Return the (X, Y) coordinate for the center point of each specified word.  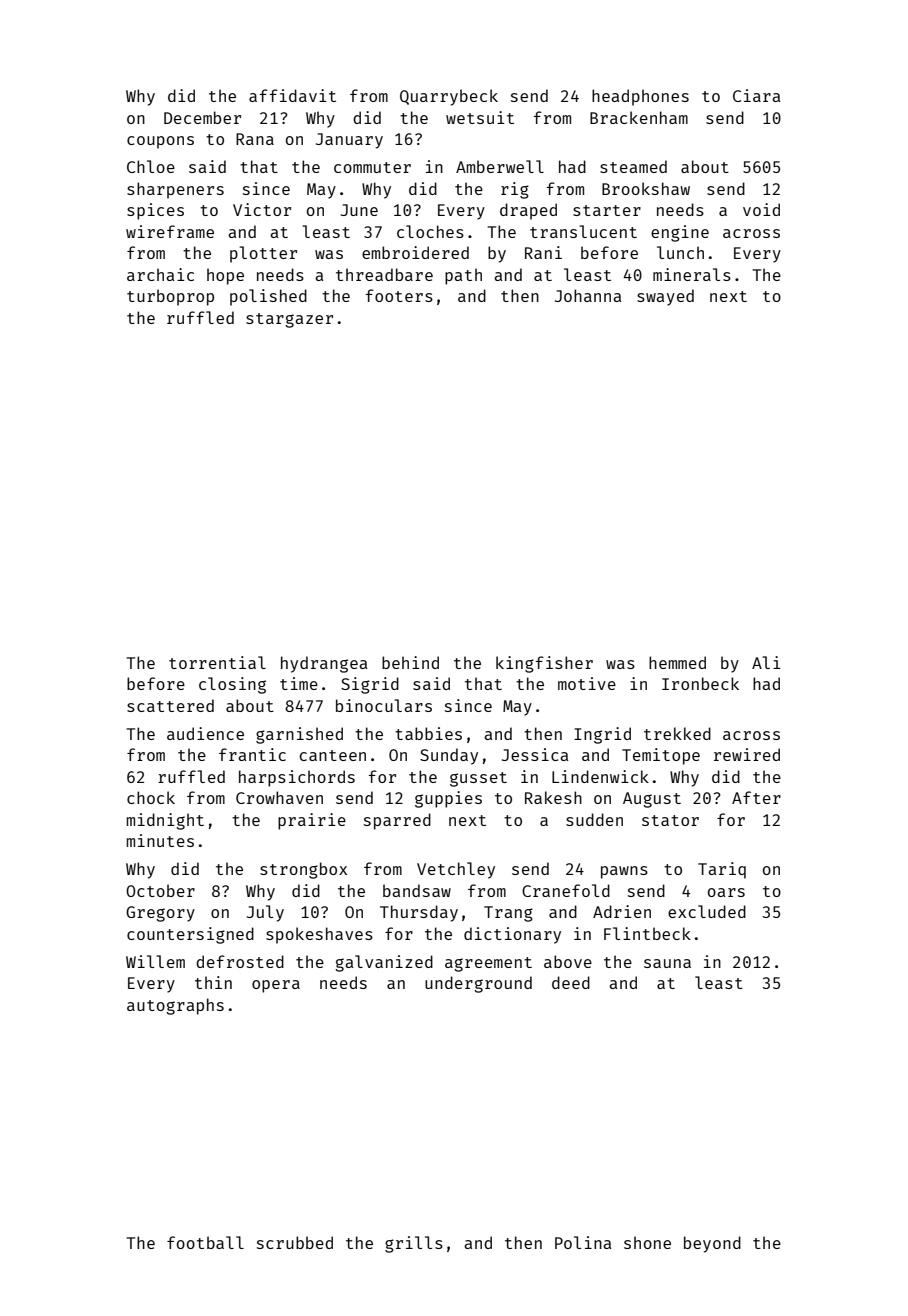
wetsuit (480, 117)
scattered (170, 705)
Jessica (535, 754)
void (761, 209)
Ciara (756, 95)
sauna (667, 963)
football (205, 1242)
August (652, 800)
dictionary (512, 935)
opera (276, 986)
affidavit (292, 95)
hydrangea (324, 664)
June (359, 210)
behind (410, 662)
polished (268, 297)
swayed (665, 297)
